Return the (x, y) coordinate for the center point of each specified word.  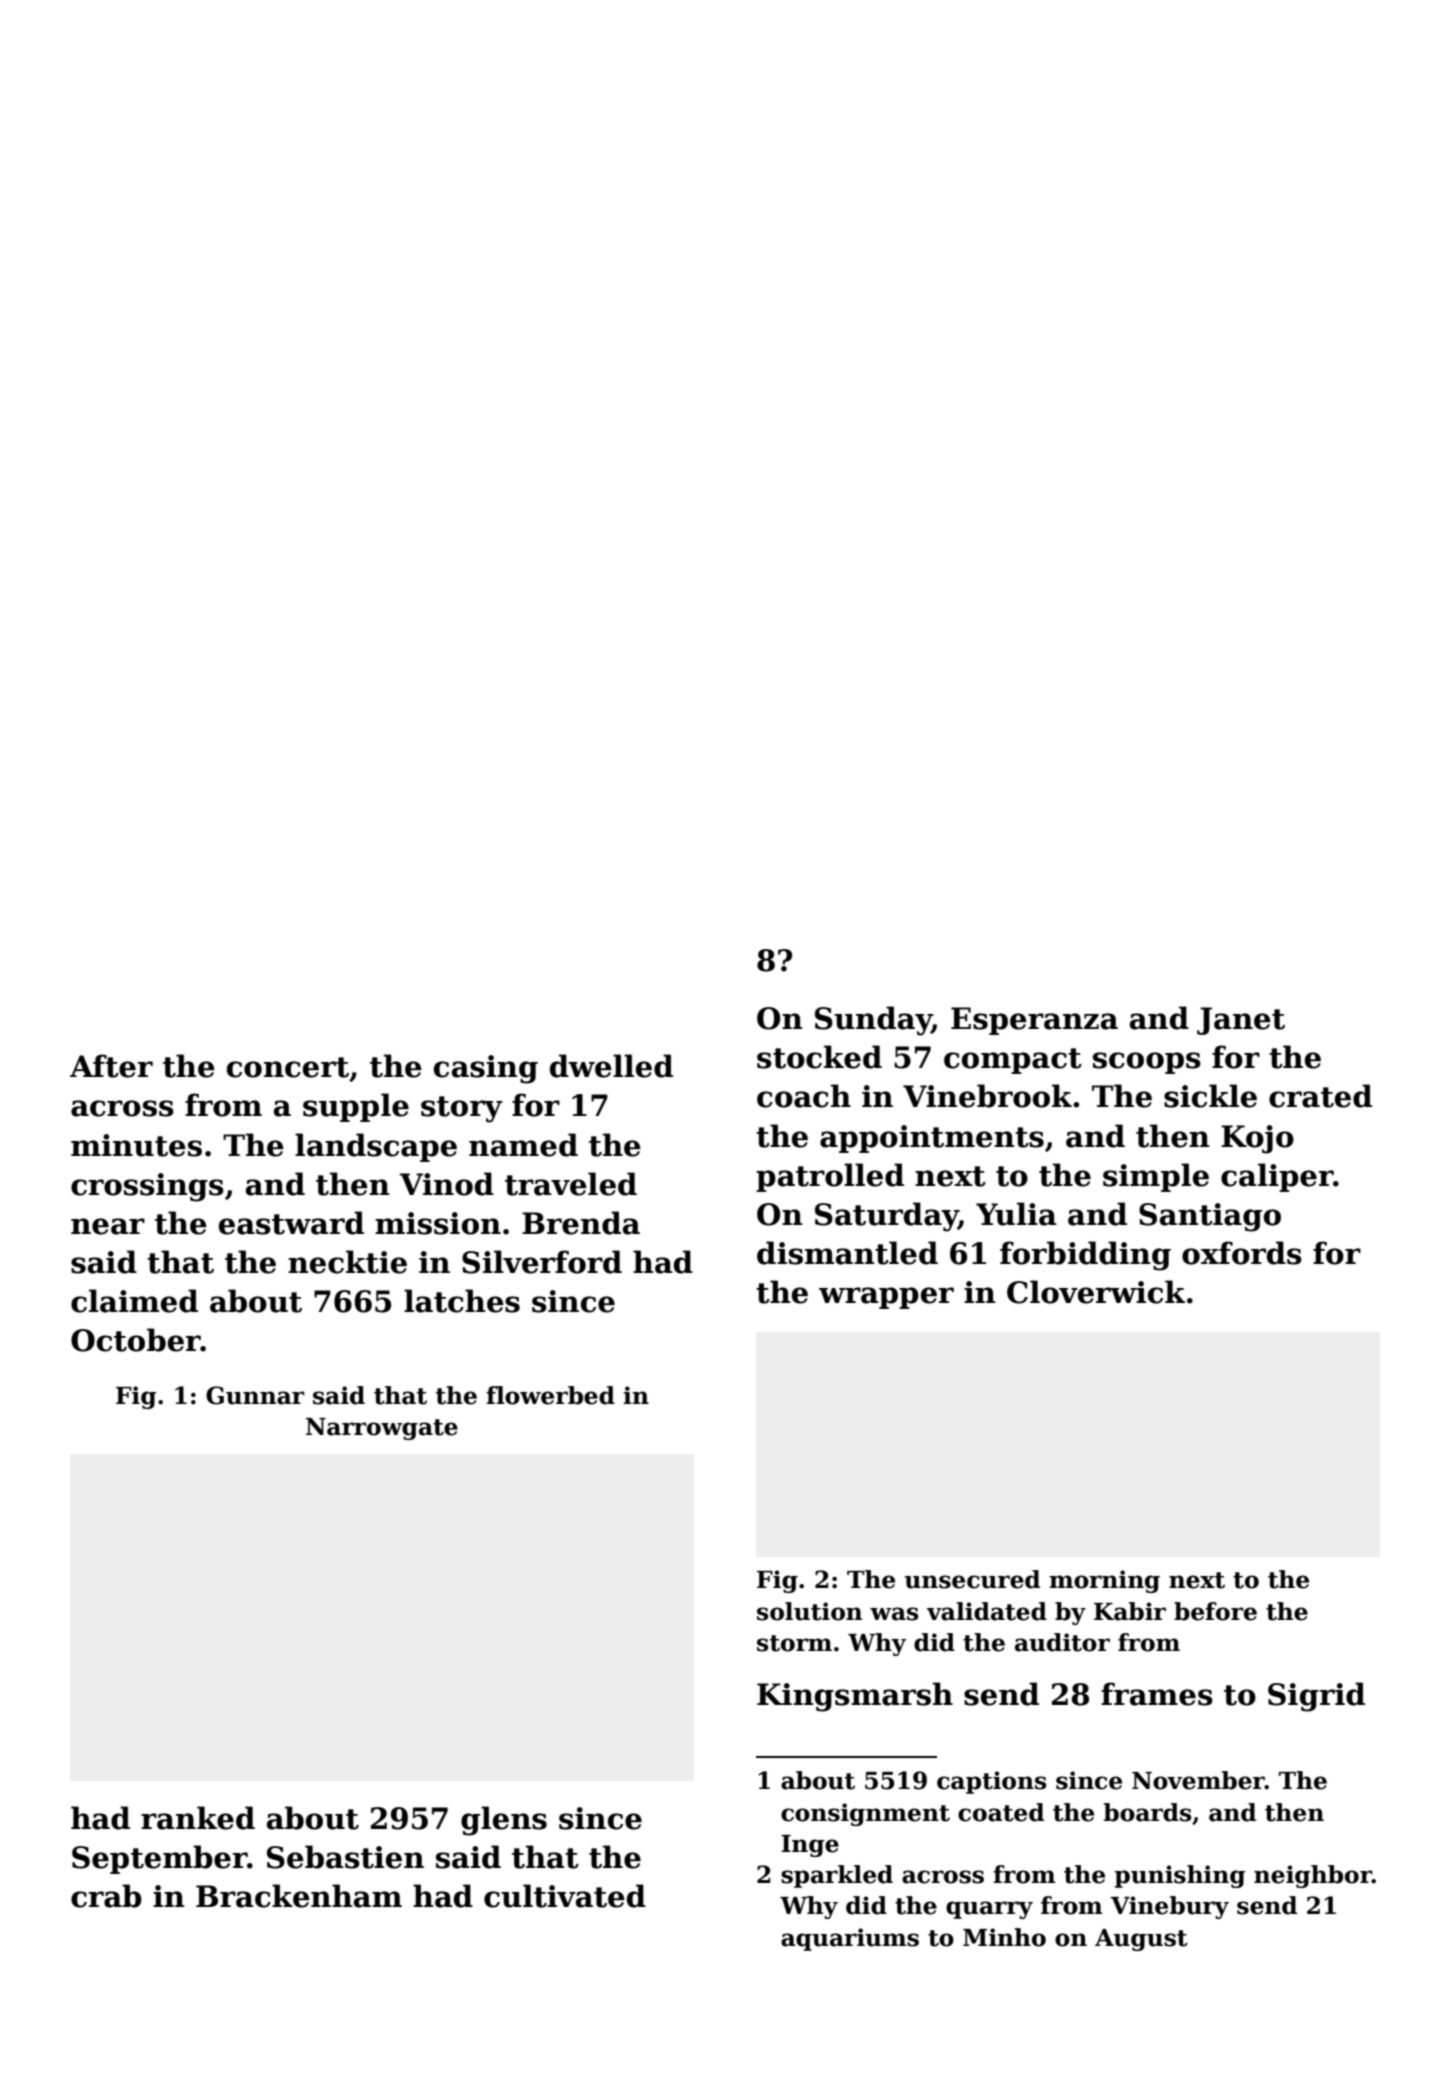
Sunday (873, 1021)
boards (1148, 1812)
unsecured (972, 1579)
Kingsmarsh (855, 1697)
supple (356, 1107)
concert (288, 1067)
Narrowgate (382, 1429)
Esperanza (1034, 1021)
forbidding (1085, 1256)
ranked (198, 1818)
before (1215, 1611)
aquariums (850, 1939)
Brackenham (299, 1896)
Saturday (886, 1217)
